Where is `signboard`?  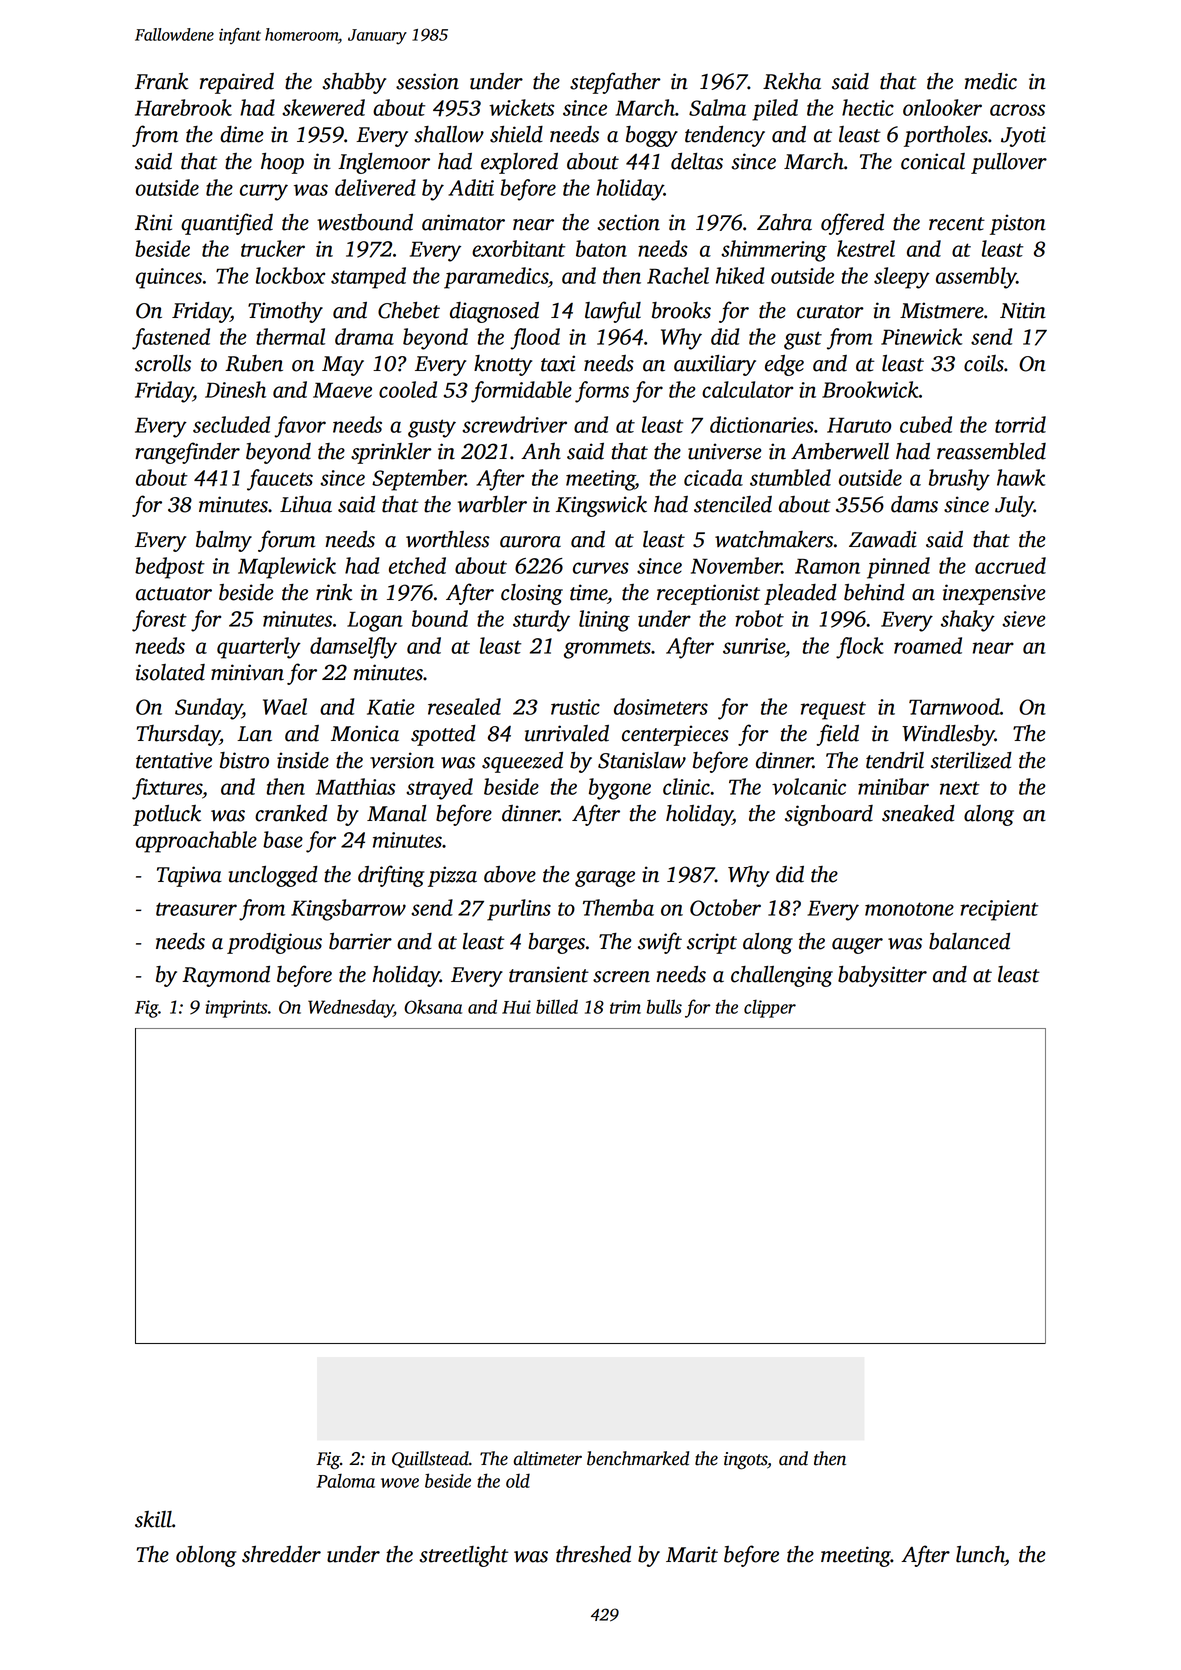 signboard is located at coordinates (829, 815).
